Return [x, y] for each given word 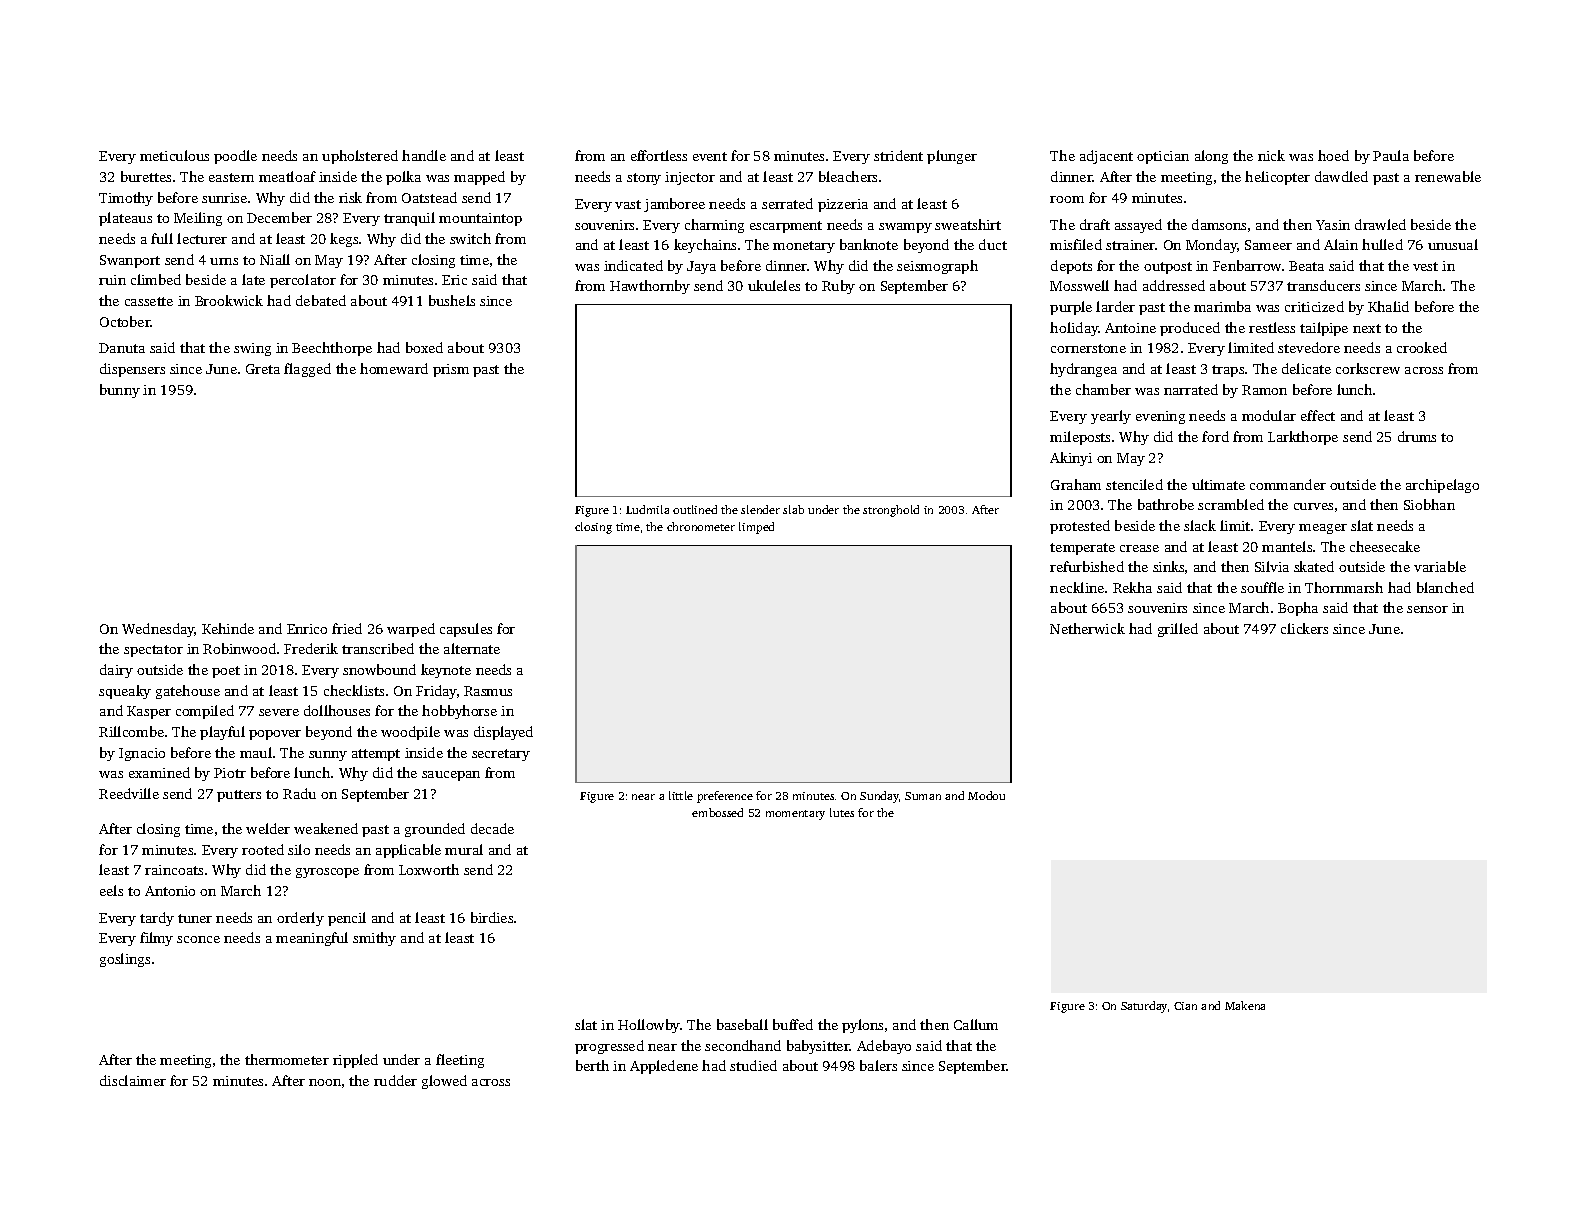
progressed [609, 1047]
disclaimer [133, 1080]
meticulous [174, 155]
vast [628, 204]
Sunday [880, 797]
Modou [986, 795]
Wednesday [158, 630]
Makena [1245, 1005]
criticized [1314, 306]
